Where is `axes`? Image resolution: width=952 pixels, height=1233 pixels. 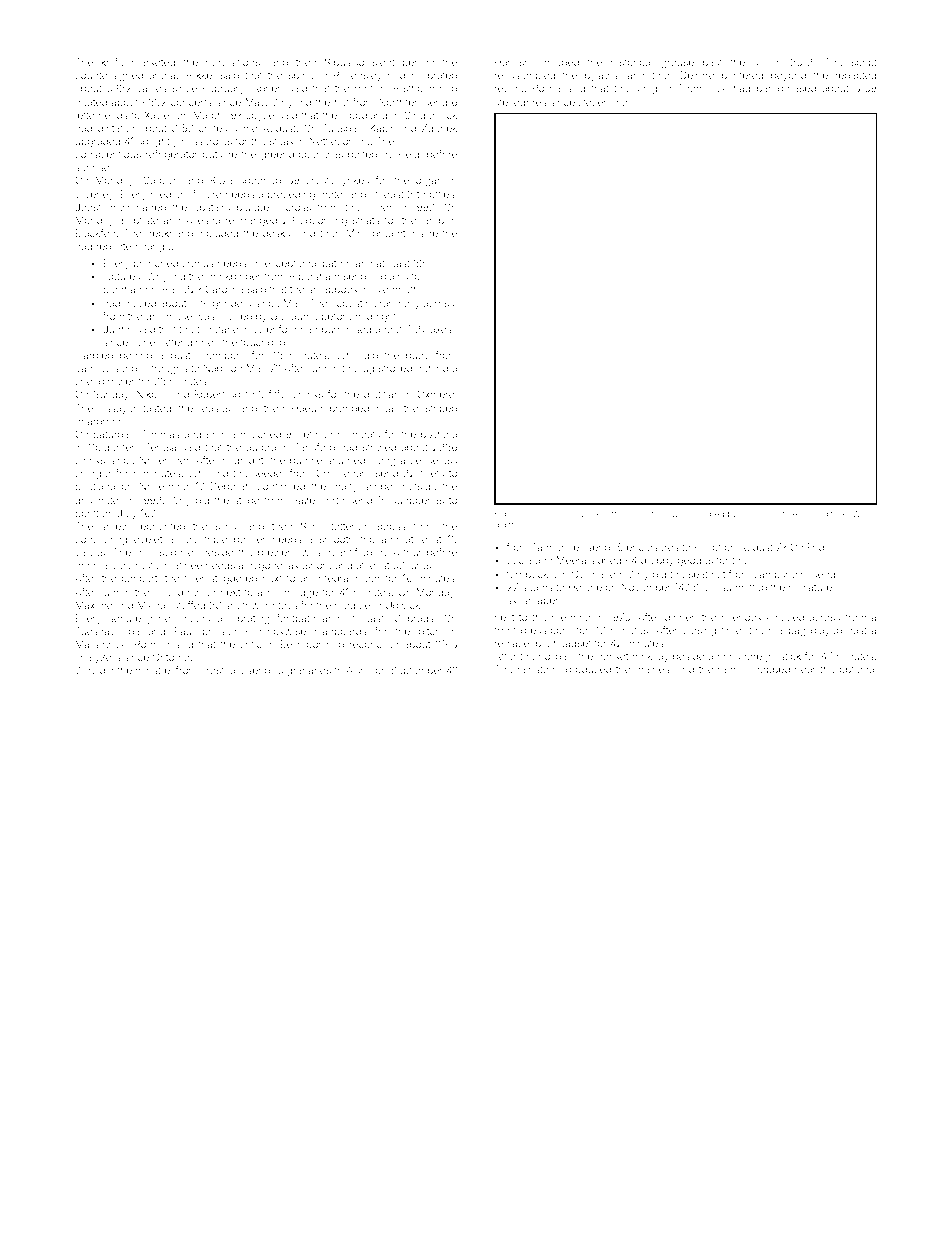 axes is located at coordinates (441, 330).
